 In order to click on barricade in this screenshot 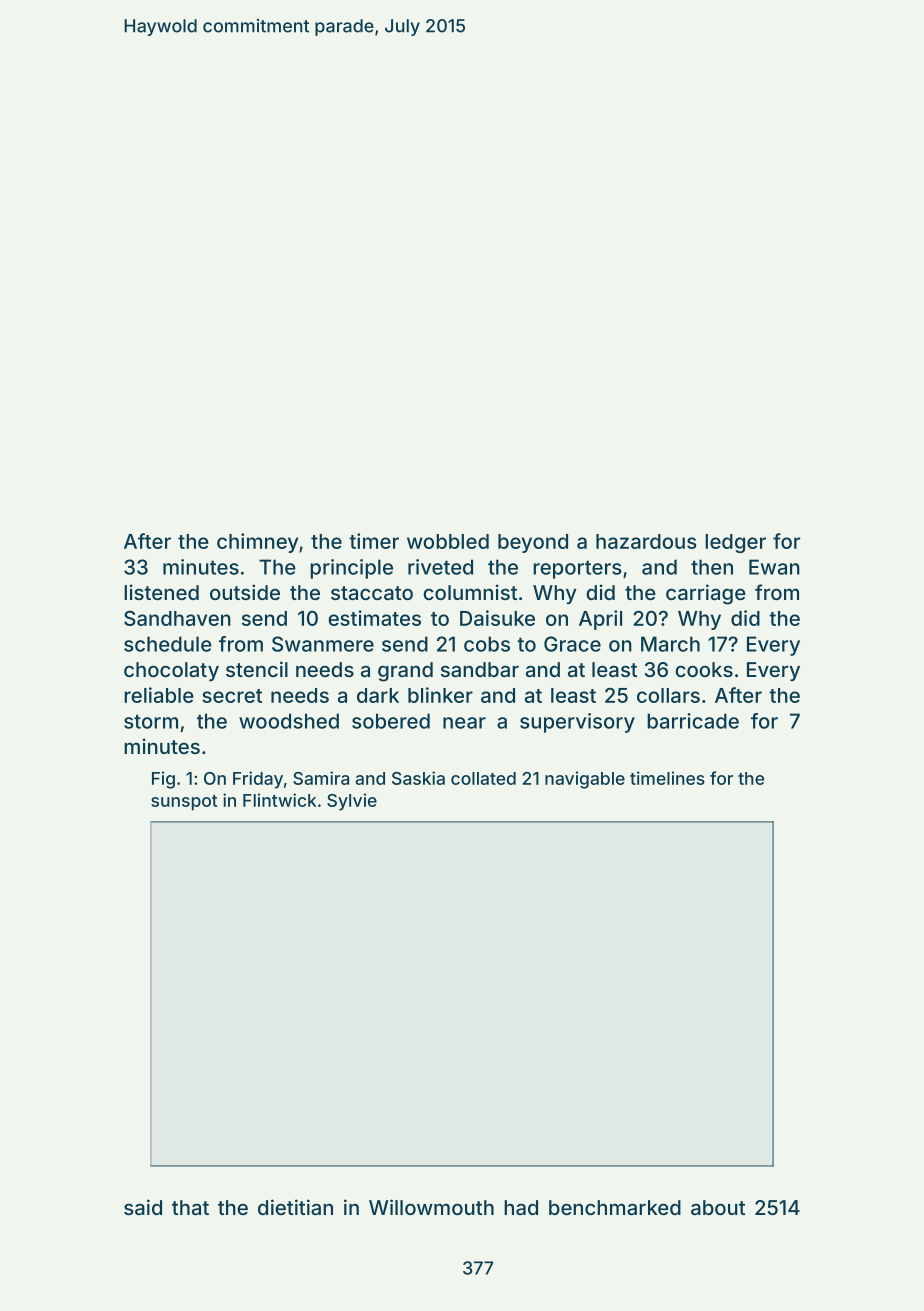, I will do `click(693, 721)`.
